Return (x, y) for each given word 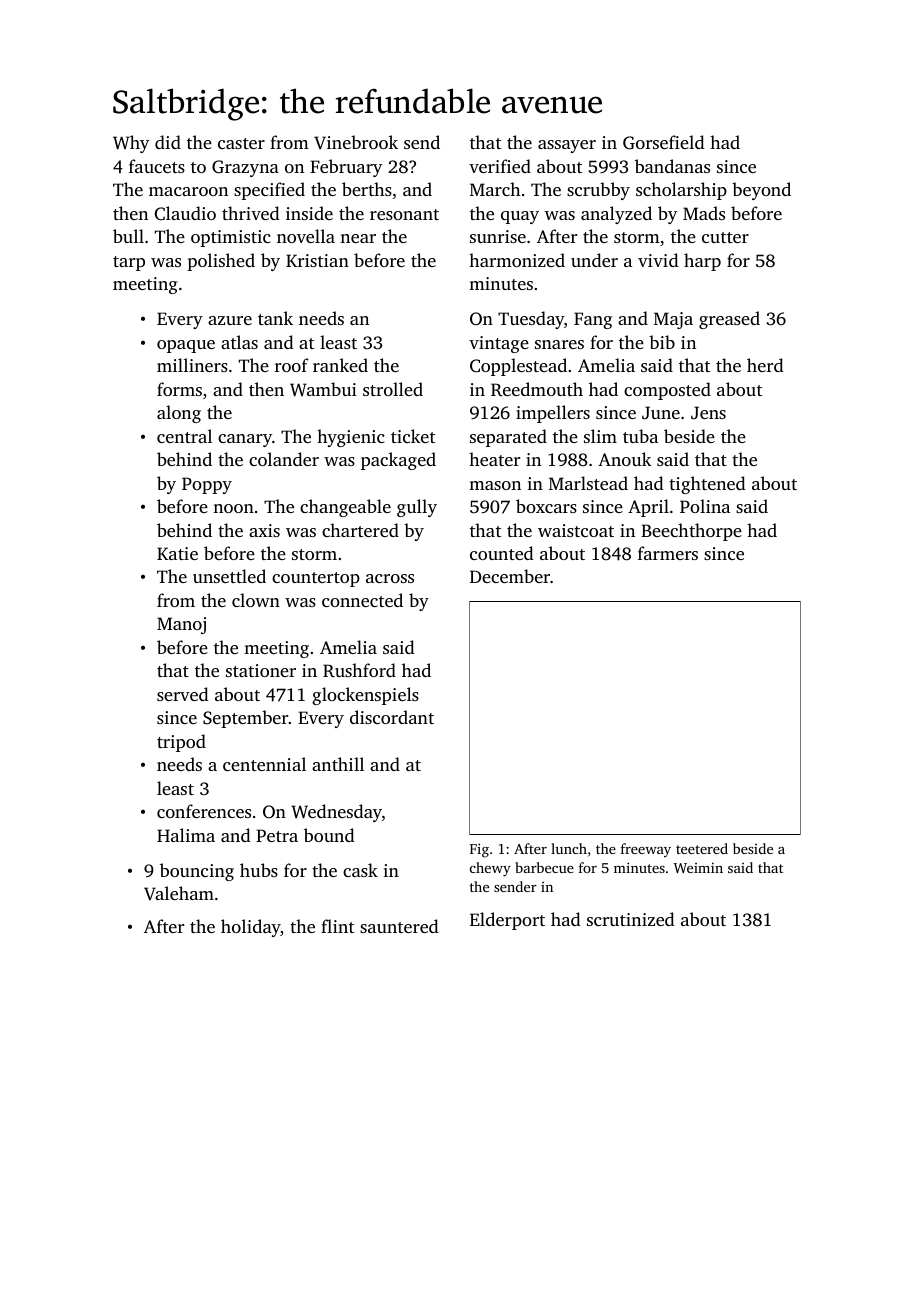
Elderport (507, 921)
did (168, 142)
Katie (177, 553)
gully (417, 508)
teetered (702, 848)
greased (729, 320)
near (358, 238)
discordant (392, 717)
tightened (707, 485)
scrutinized (631, 919)
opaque (186, 346)
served (183, 694)
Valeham (179, 893)
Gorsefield (664, 142)
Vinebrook (356, 142)
